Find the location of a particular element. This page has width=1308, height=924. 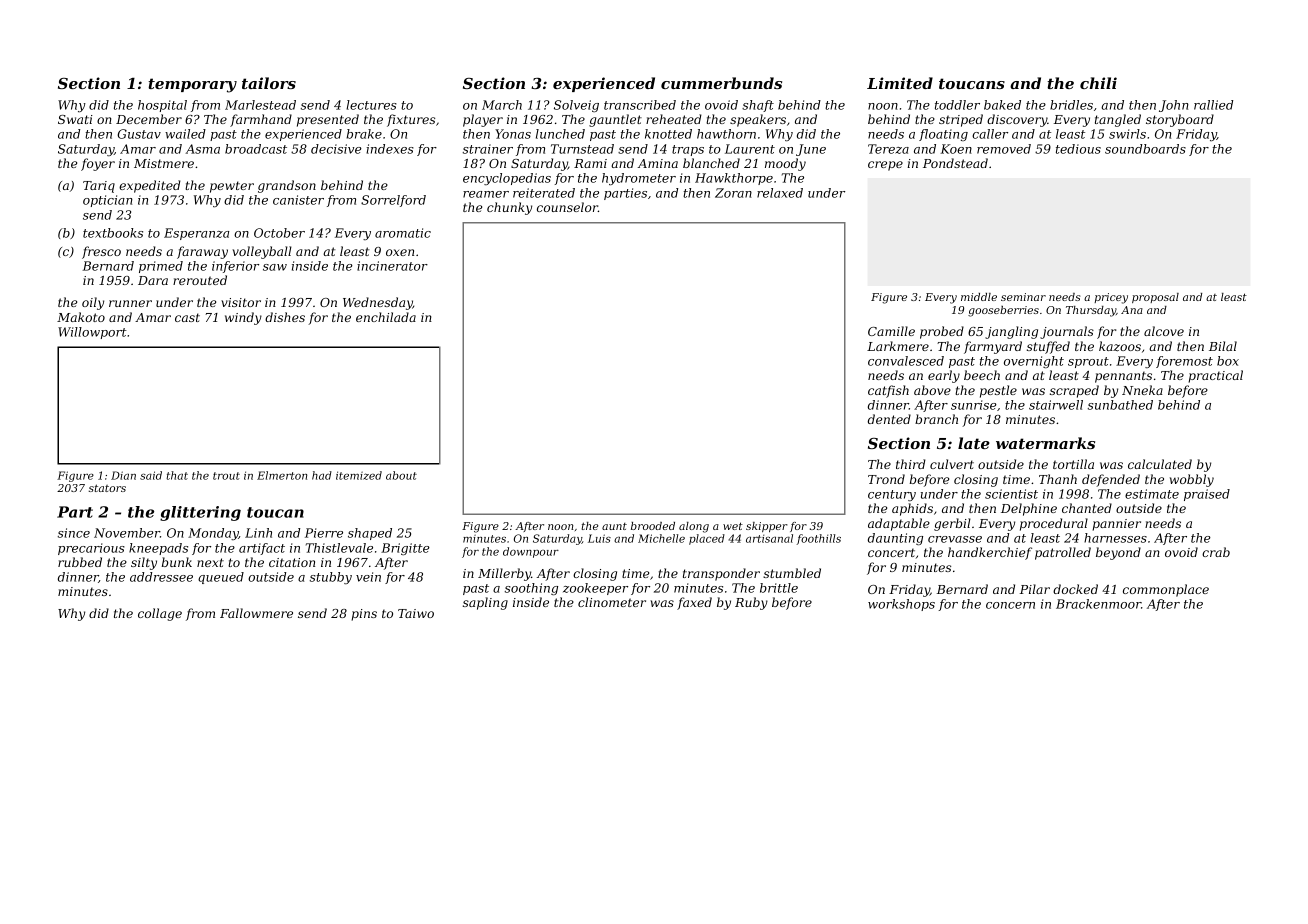

incinerator is located at coordinates (392, 266).
